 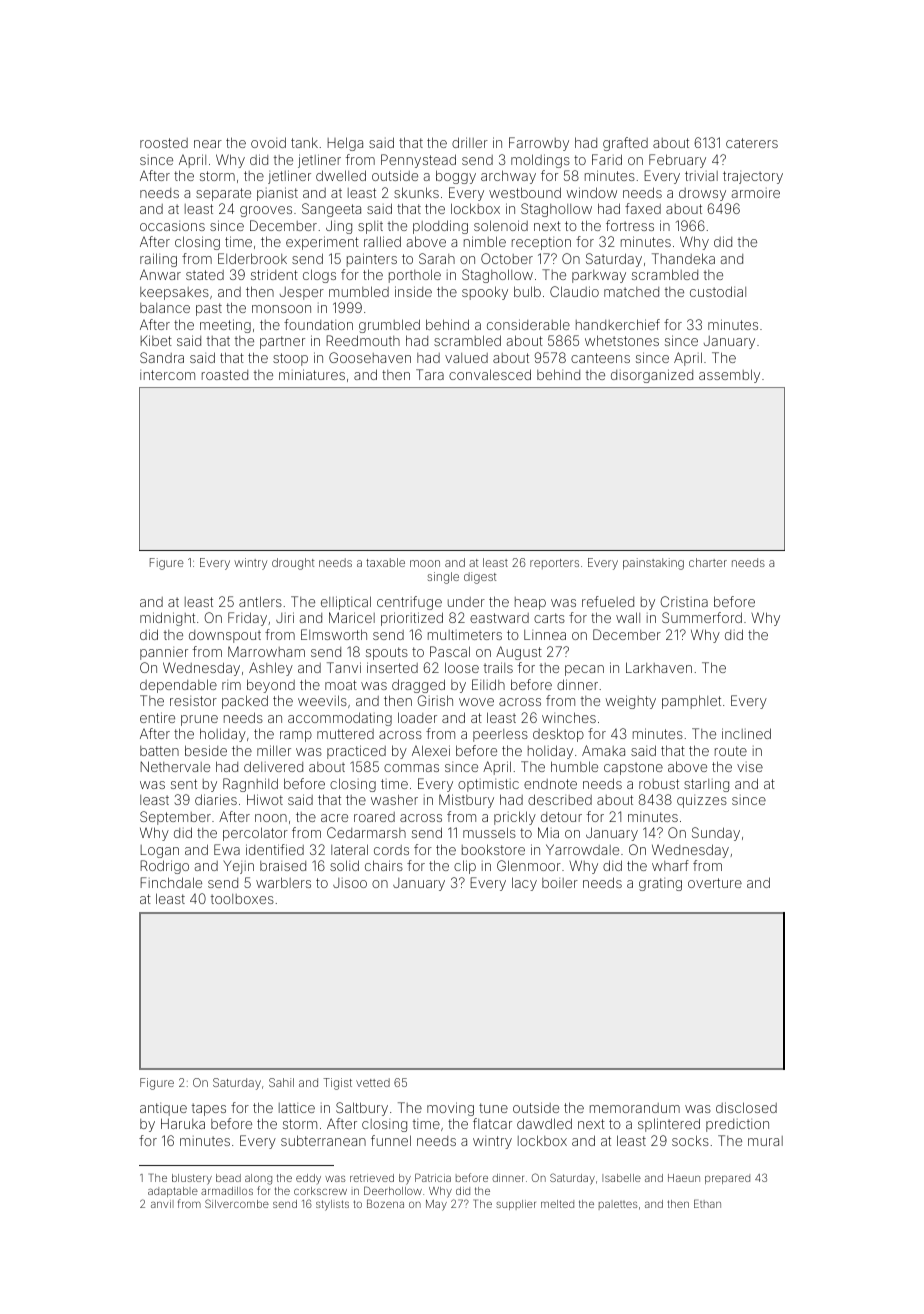 I want to click on memorandum, so click(x=635, y=1108).
